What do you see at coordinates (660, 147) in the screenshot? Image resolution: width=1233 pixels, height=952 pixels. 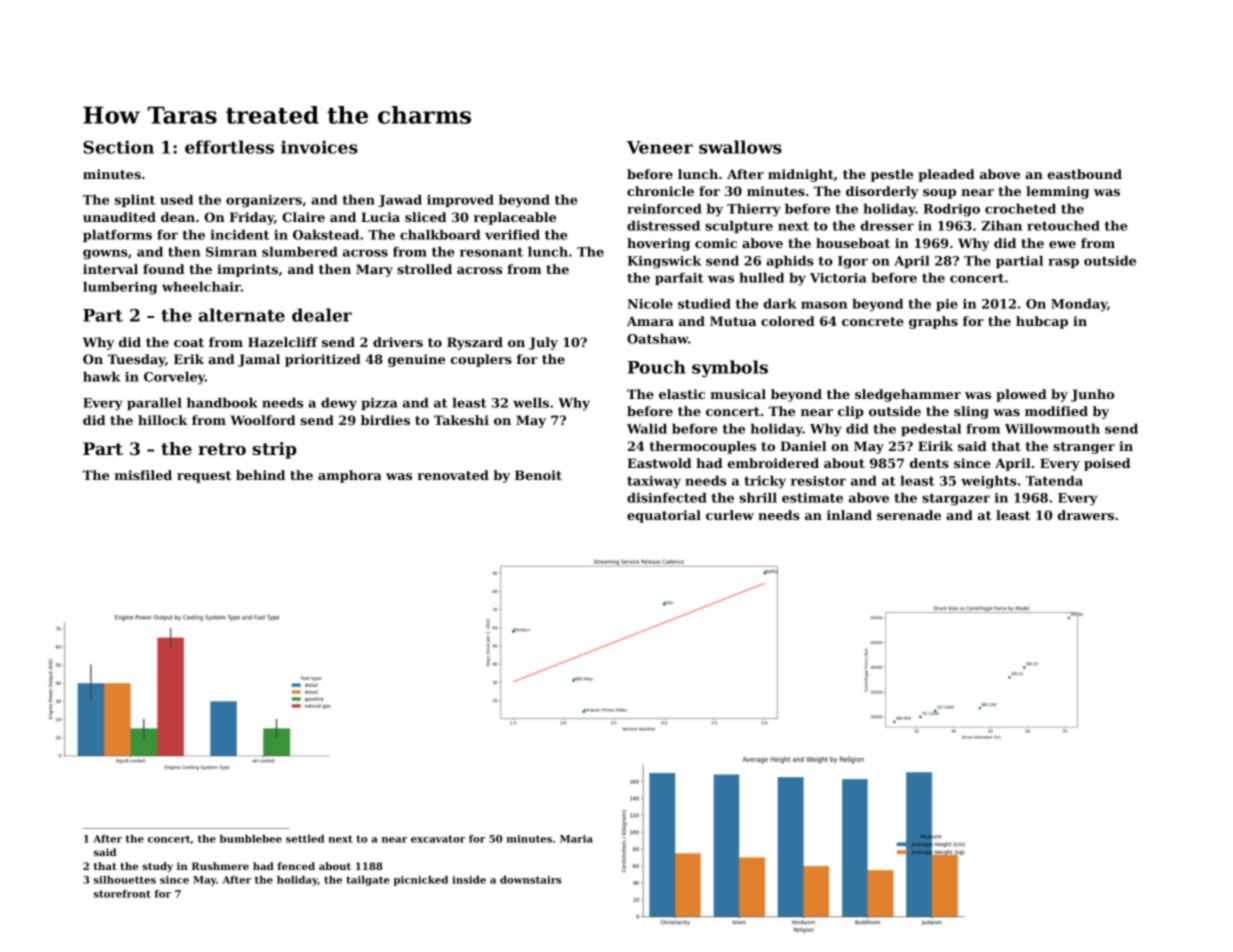 I see `Veneer` at bounding box center [660, 147].
